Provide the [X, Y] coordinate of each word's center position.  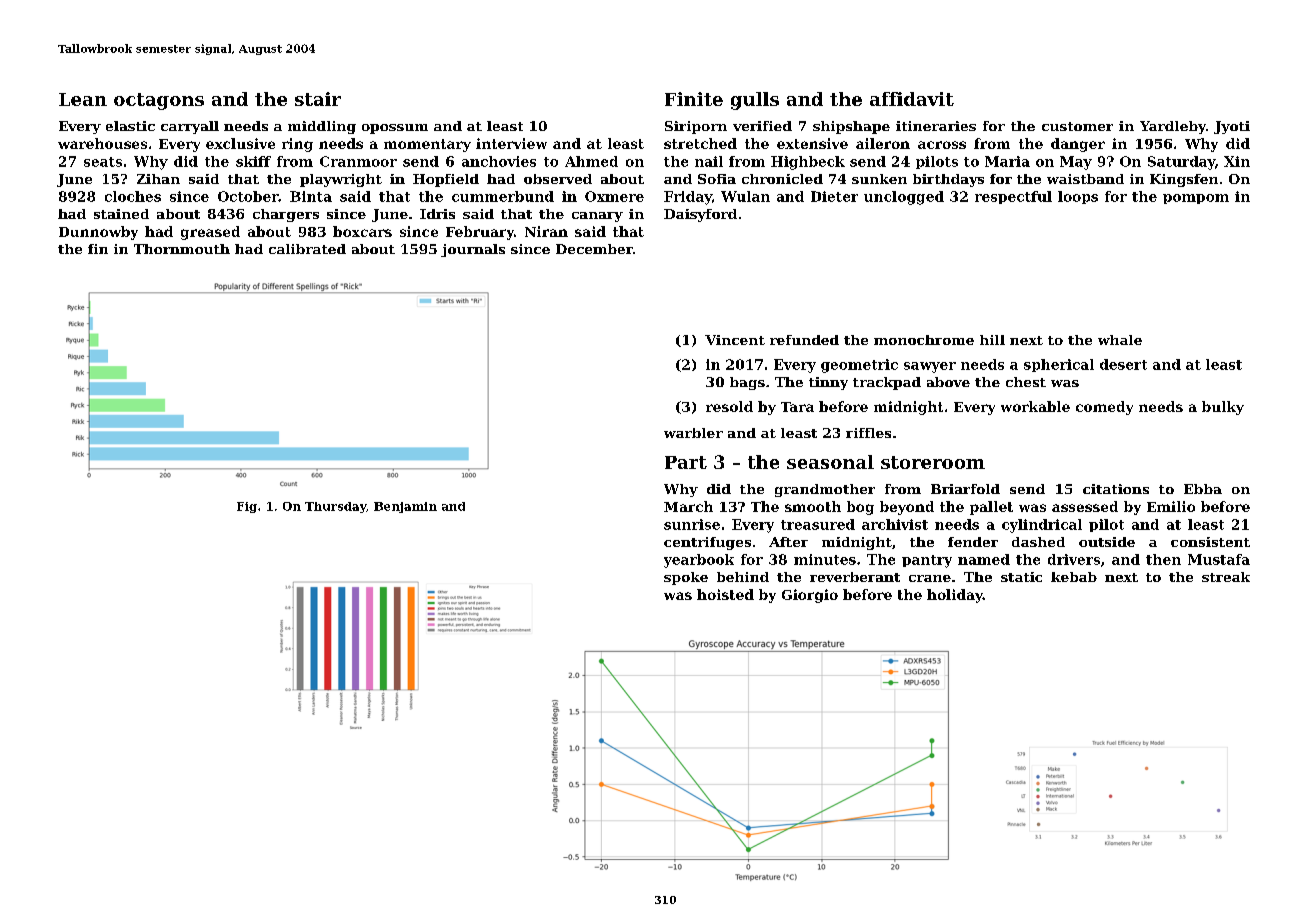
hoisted [725, 594]
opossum [395, 129]
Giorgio [810, 596]
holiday [955, 596]
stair [318, 99]
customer [1077, 126]
